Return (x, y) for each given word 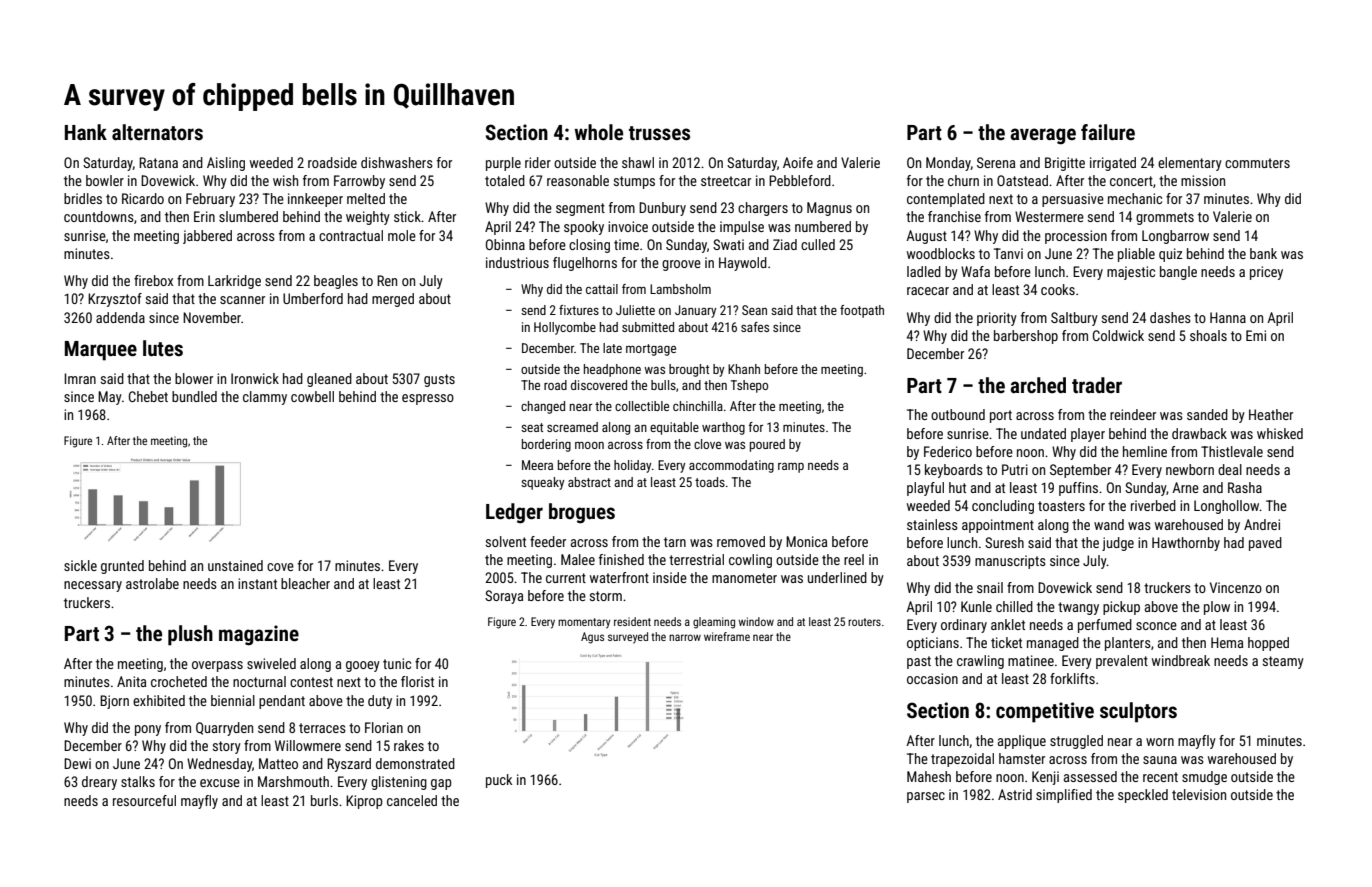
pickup (1121, 608)
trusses (659, 133)
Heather (1271, 414)
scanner (242, 300)
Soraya (504, 597)
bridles (83, 198)
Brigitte (1065, 164)
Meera (537, 465)
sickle (80, 565)
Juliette (635, 310)
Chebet (148, 396)
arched (1038, 385)
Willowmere (308, 745)
